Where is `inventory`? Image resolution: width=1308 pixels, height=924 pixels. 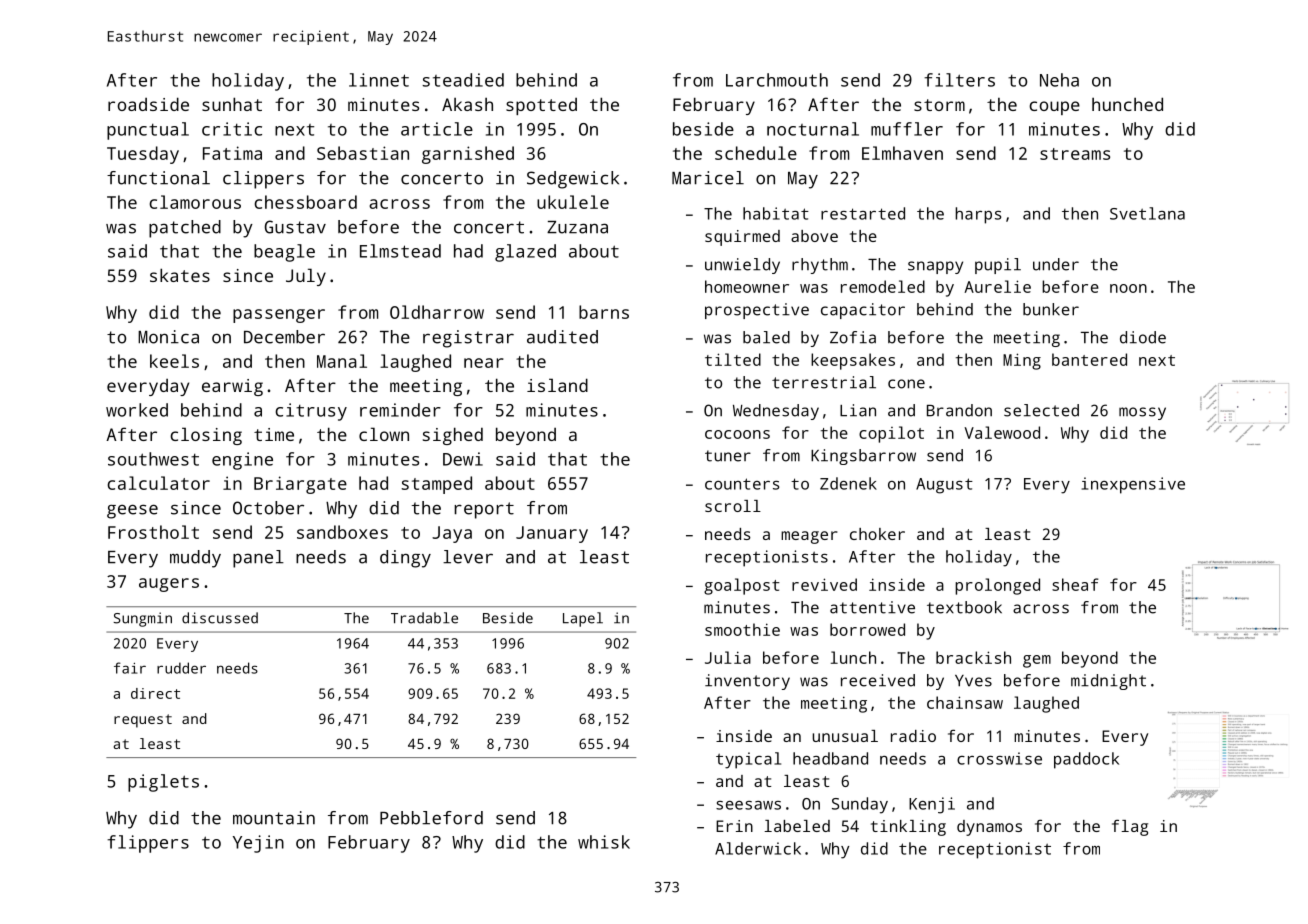
inventory is located at coordinates (747, 682).
